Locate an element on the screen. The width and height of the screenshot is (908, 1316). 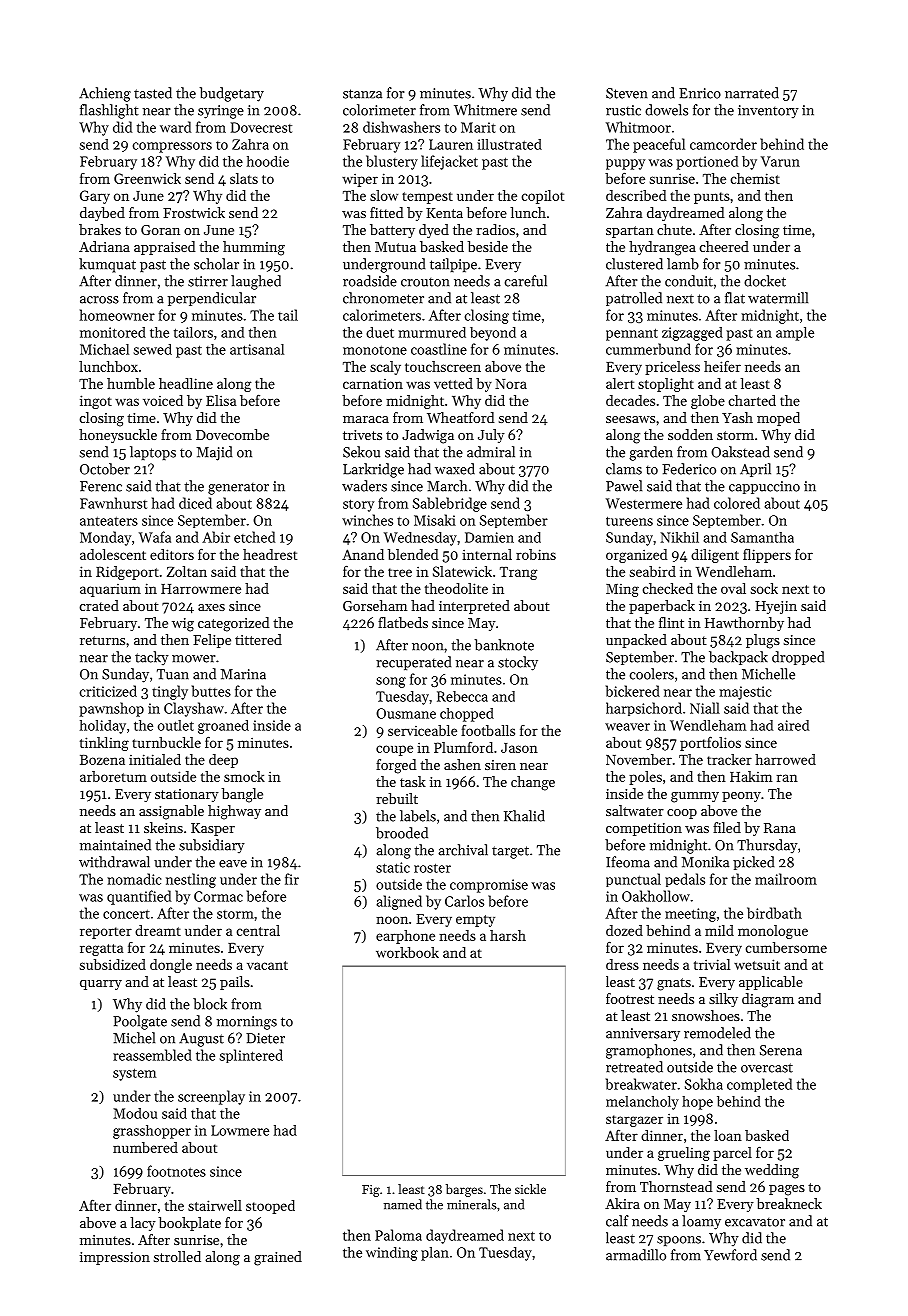
workbook is located at coordinates (407, 952).
